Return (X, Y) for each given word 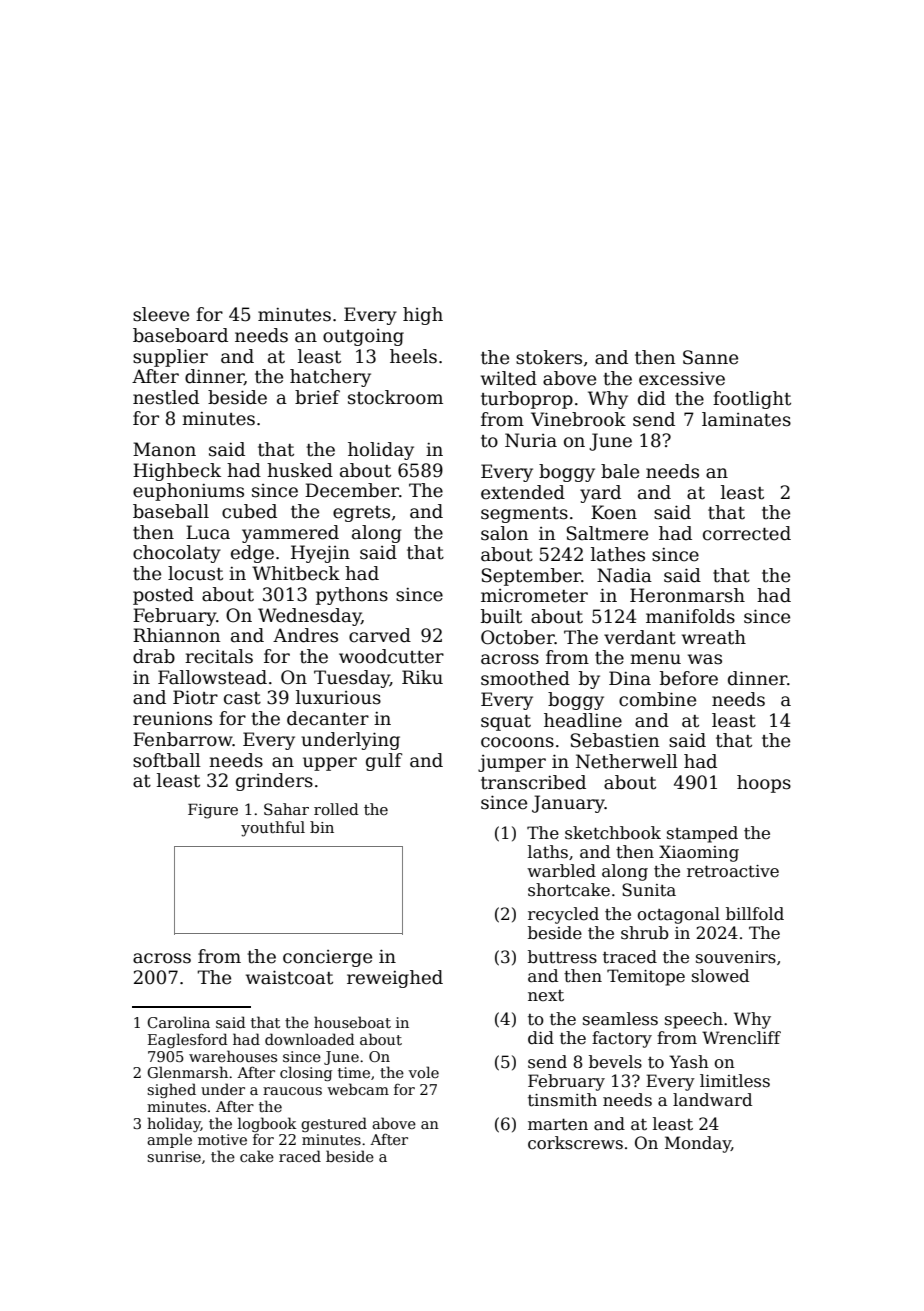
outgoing (363, 337)
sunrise (174, 1156)
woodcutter (391, 656)
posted (163, 596)
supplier (170, 358)
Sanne (710, 357)
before (689, 678)
